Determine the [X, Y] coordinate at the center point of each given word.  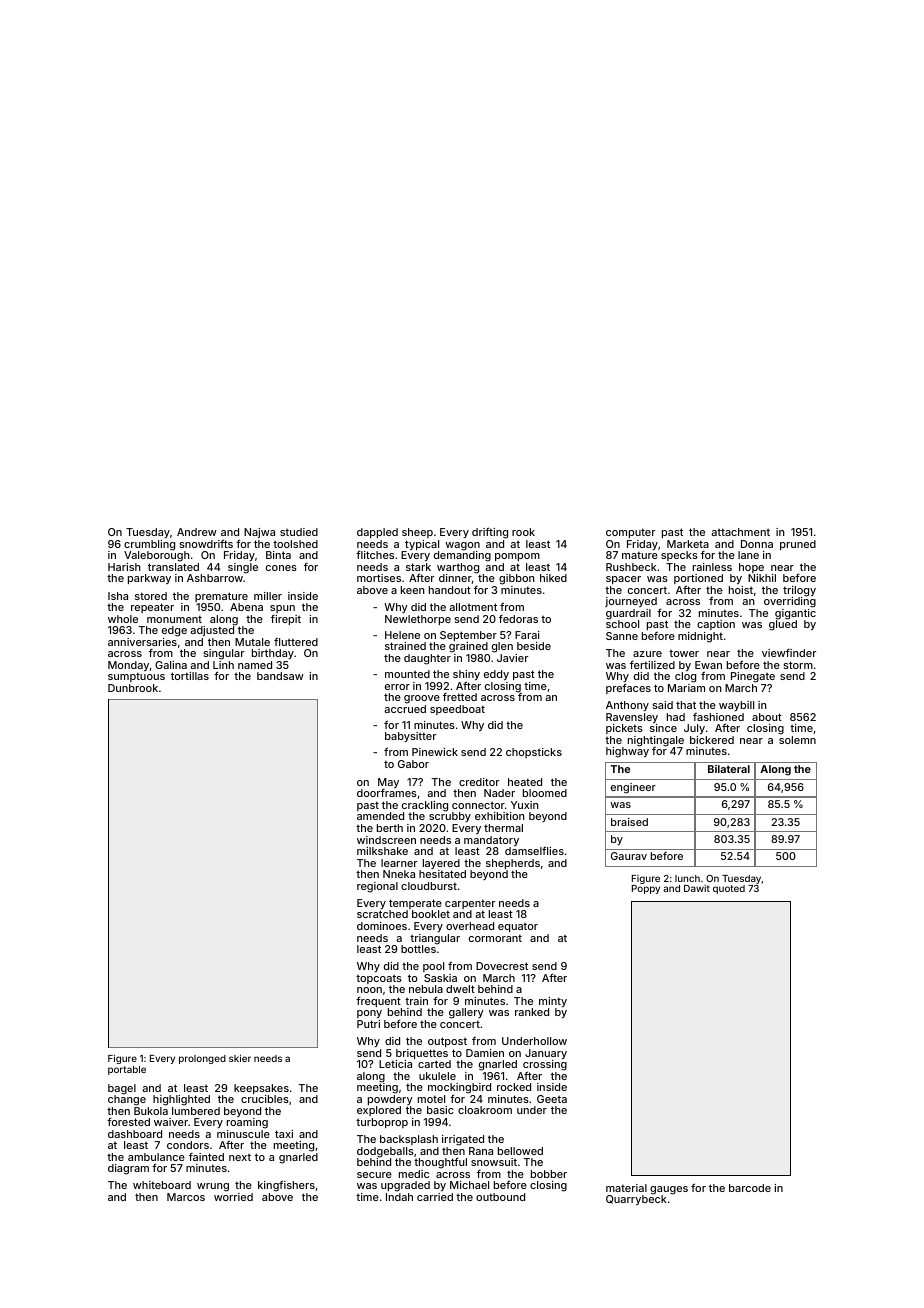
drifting [490, 533]
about [767, 717]
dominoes [382, 926]
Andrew [197, 532]
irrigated [463, 1140]
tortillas [190, 676]
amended [380, 816]
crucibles [265, 1099]
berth [390, 828]
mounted [407, 674]
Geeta [552, 1099]
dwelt [460, 989]
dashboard [135, 1134]
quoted [729, 889]
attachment [740, 532]
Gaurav [629, 856]
